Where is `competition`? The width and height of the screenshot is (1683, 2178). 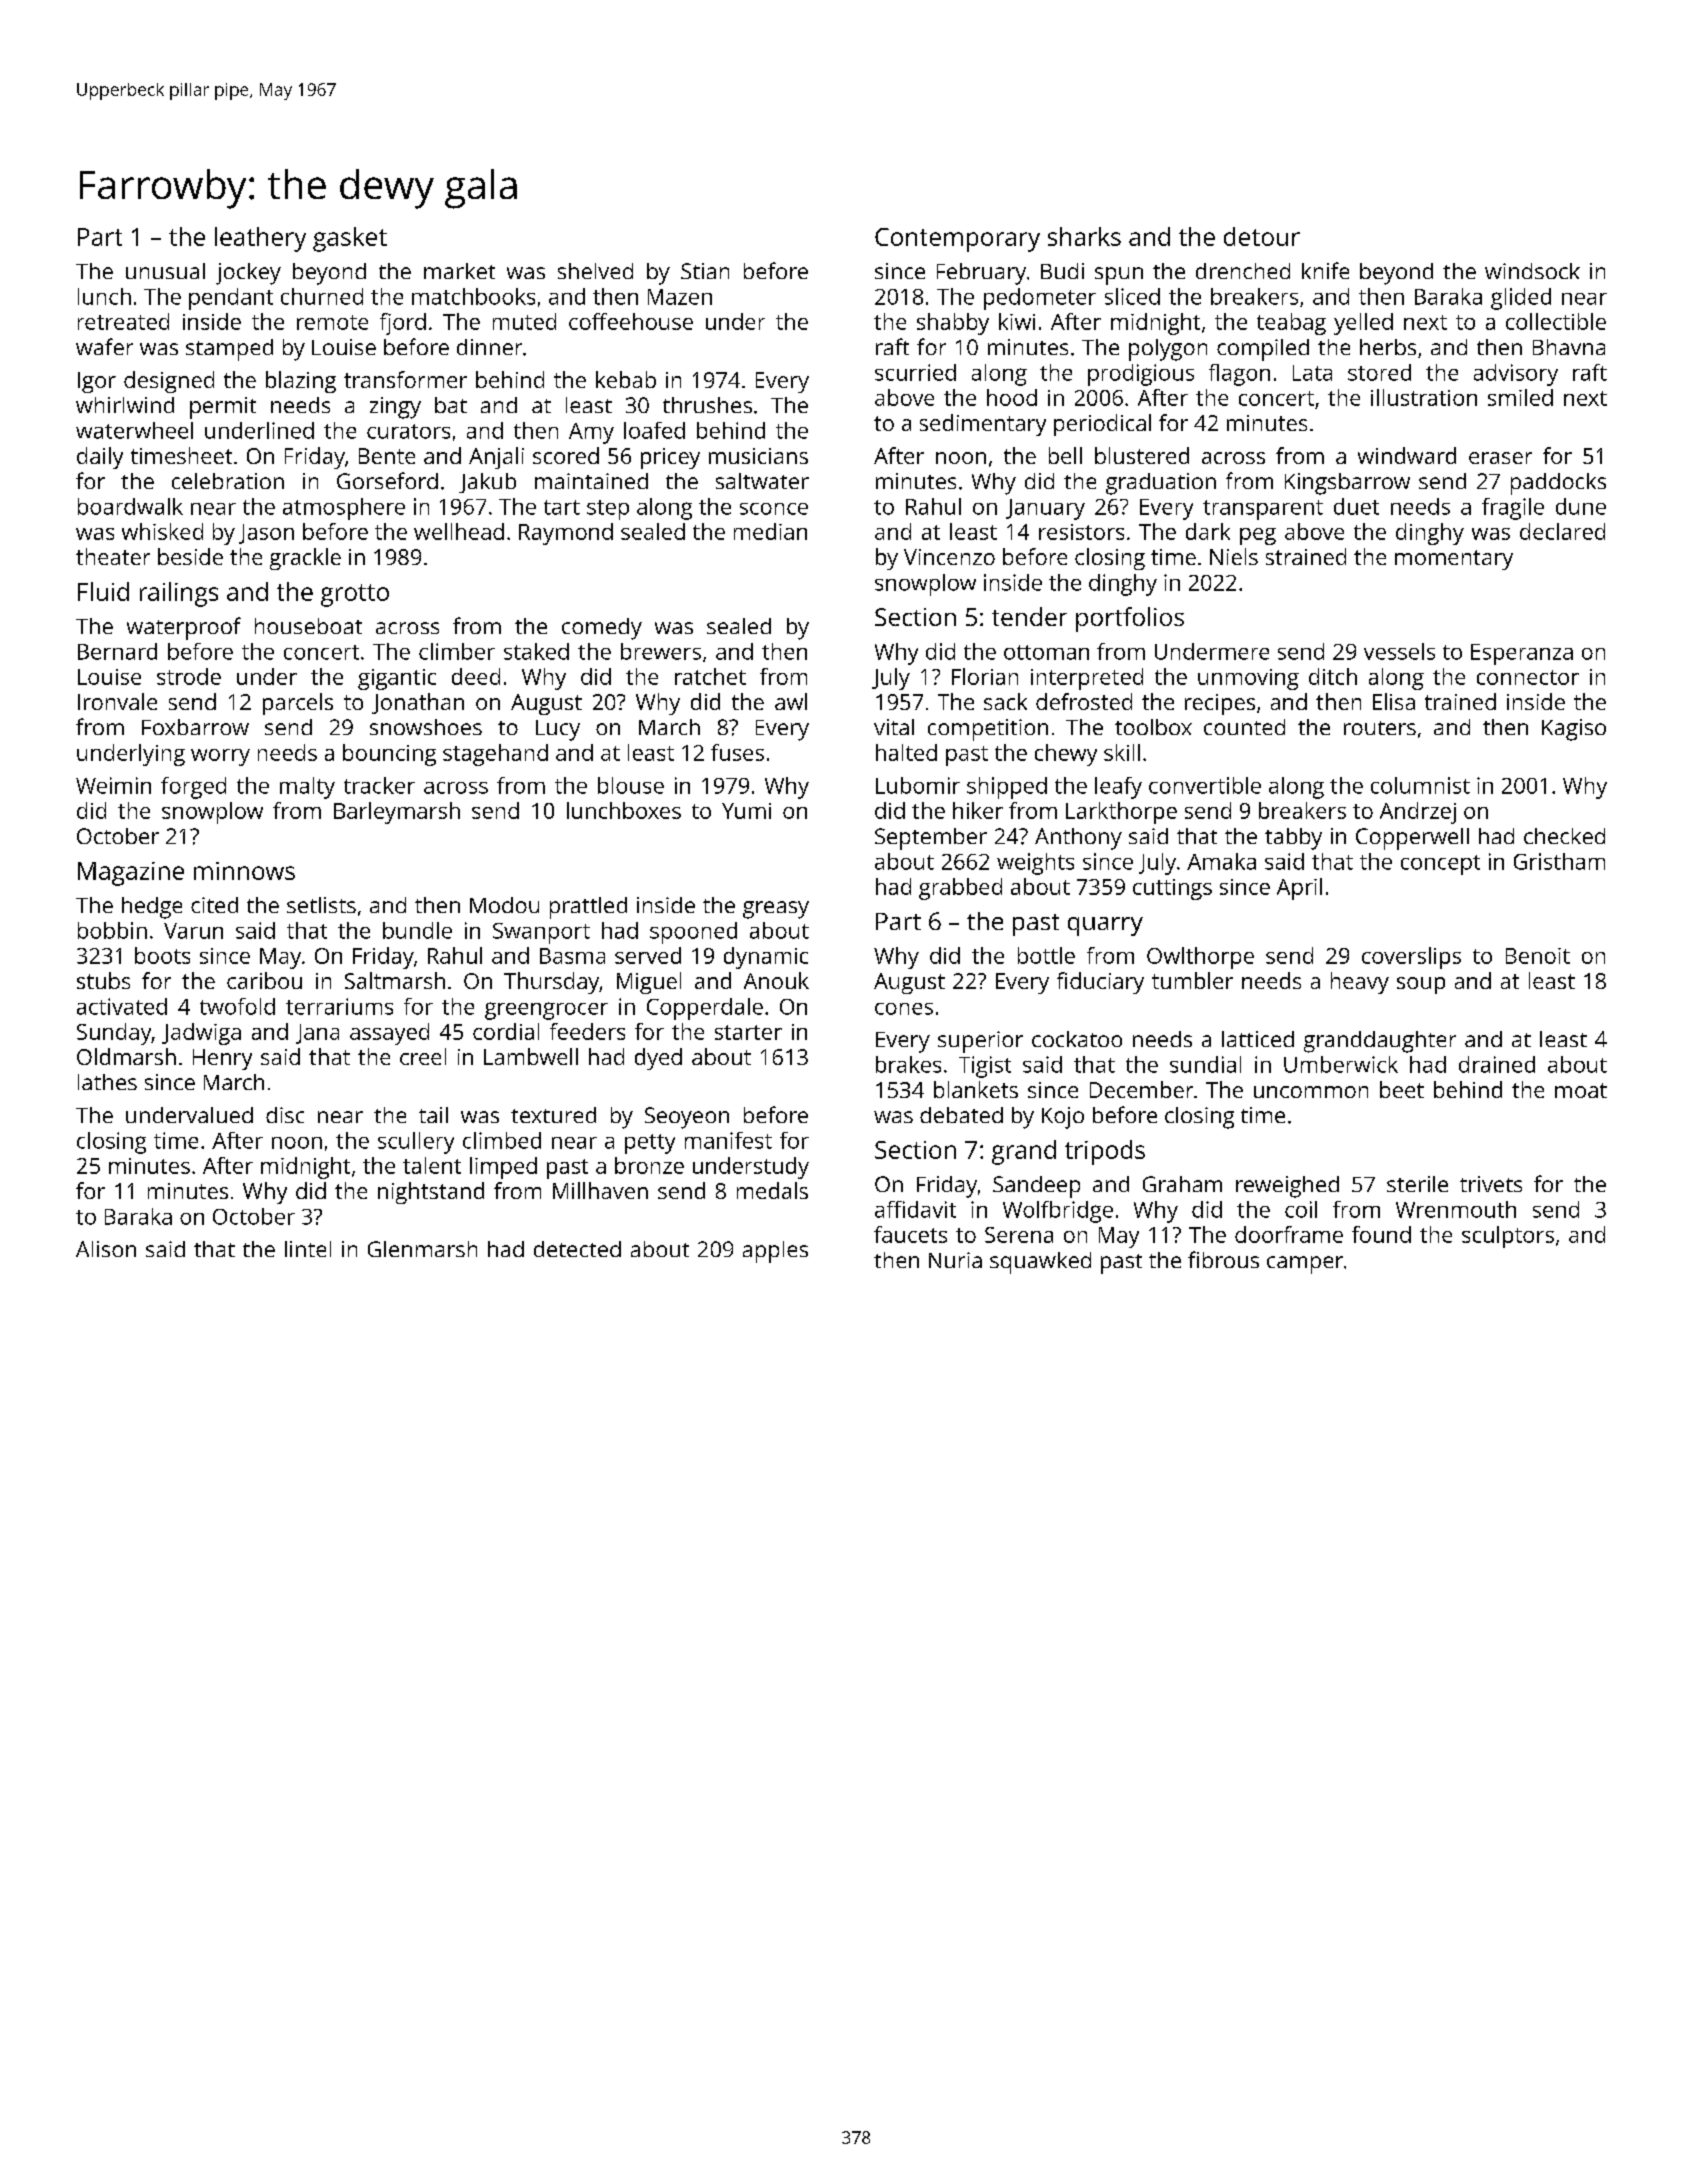 competition is located at coordinates (988, 730).
